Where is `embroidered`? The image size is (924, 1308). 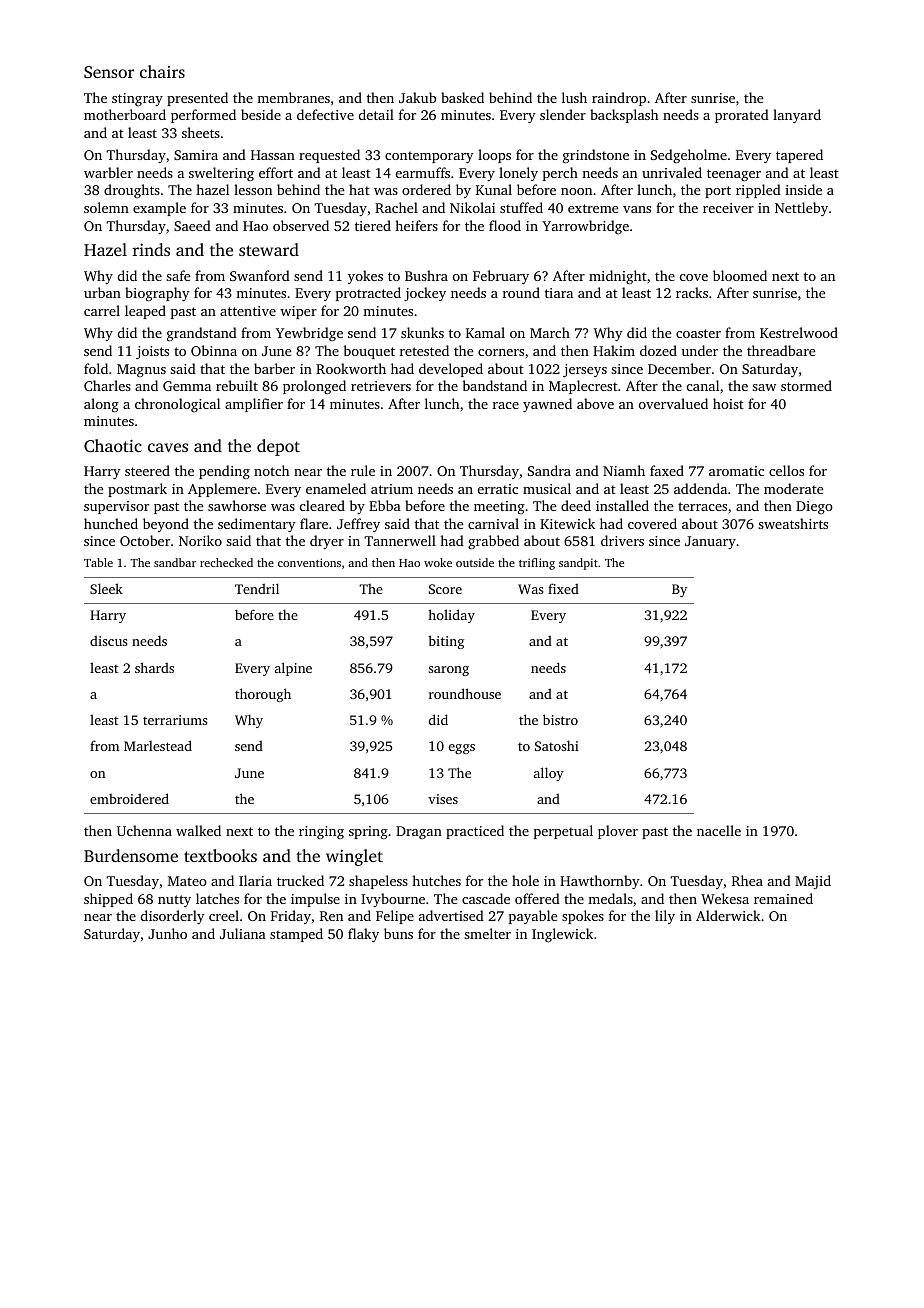
embroidered is located at coordinates (129, 798).
